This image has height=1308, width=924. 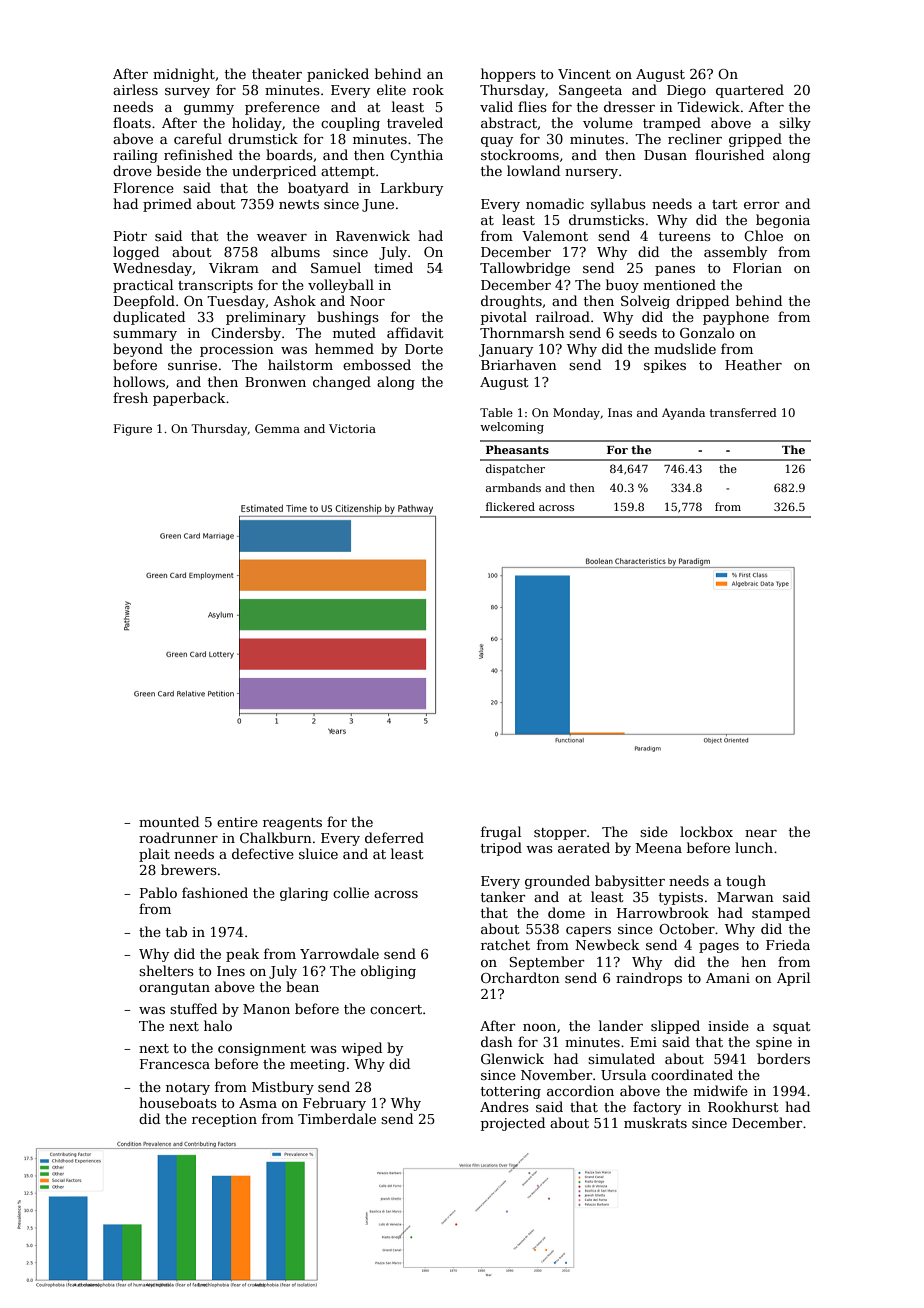 I want to click on elite, so click(x=391, y=89).
